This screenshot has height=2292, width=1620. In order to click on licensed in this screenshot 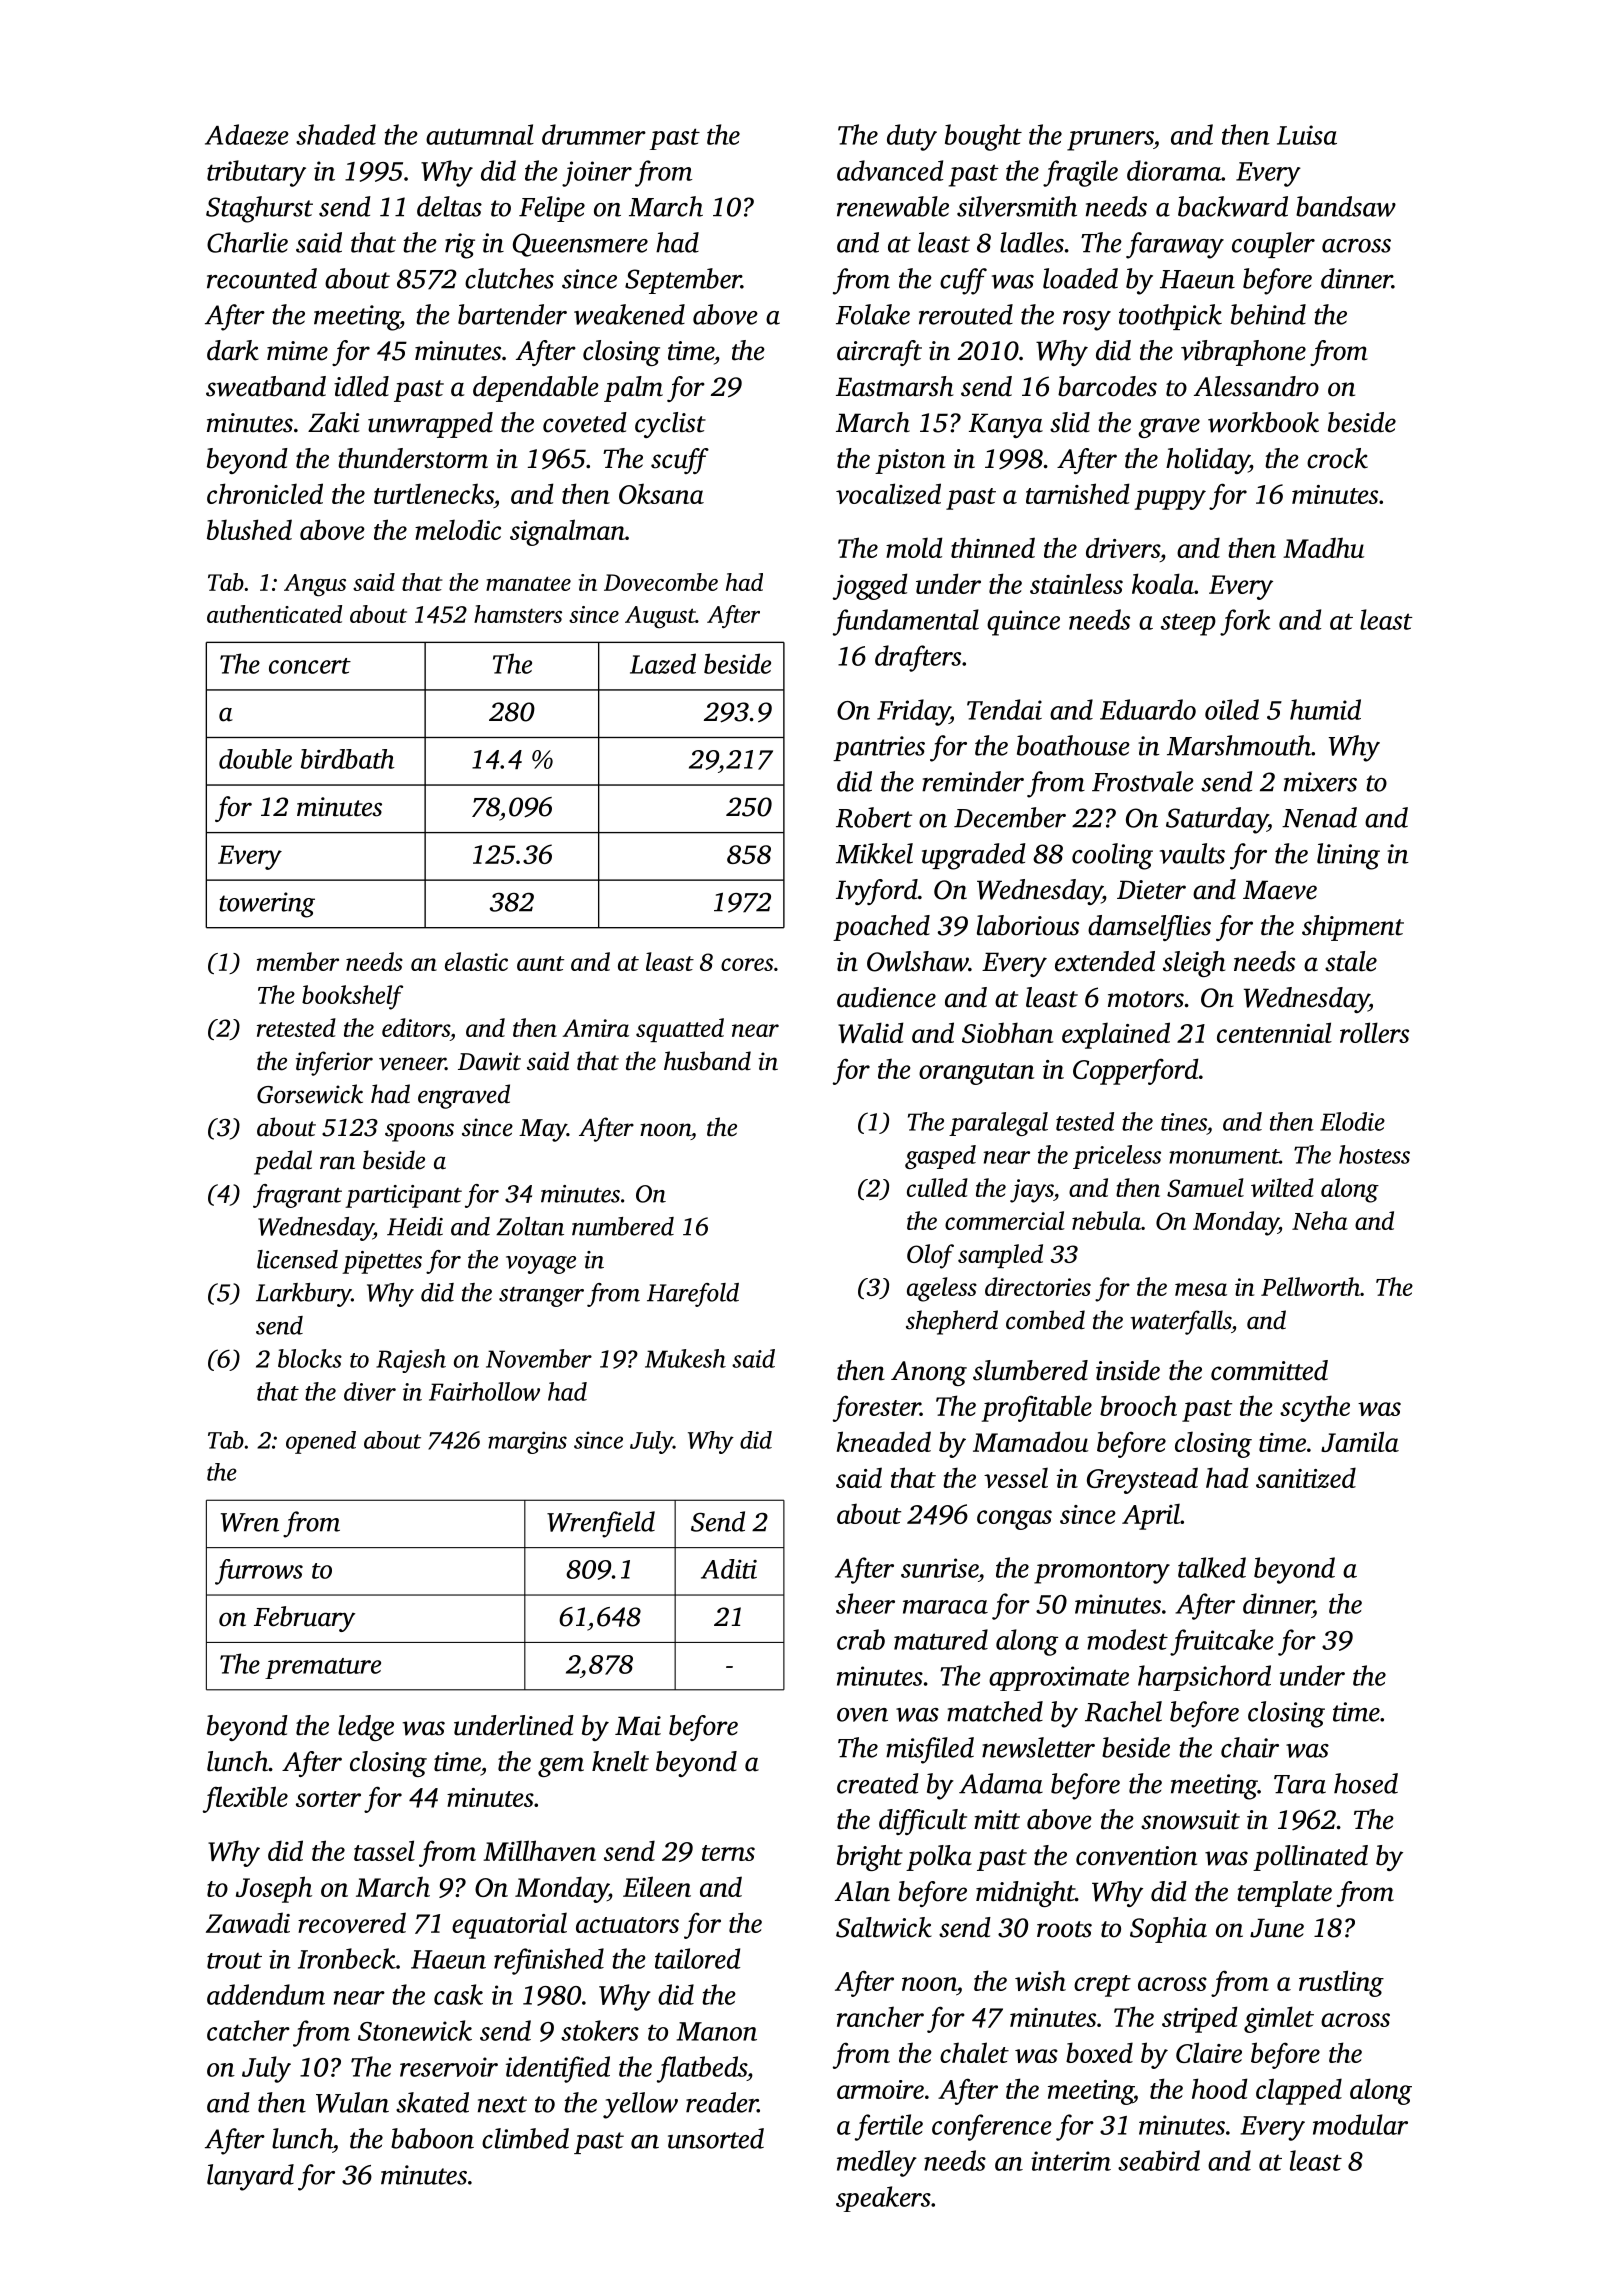, I will do `click(297, 1259)`.
